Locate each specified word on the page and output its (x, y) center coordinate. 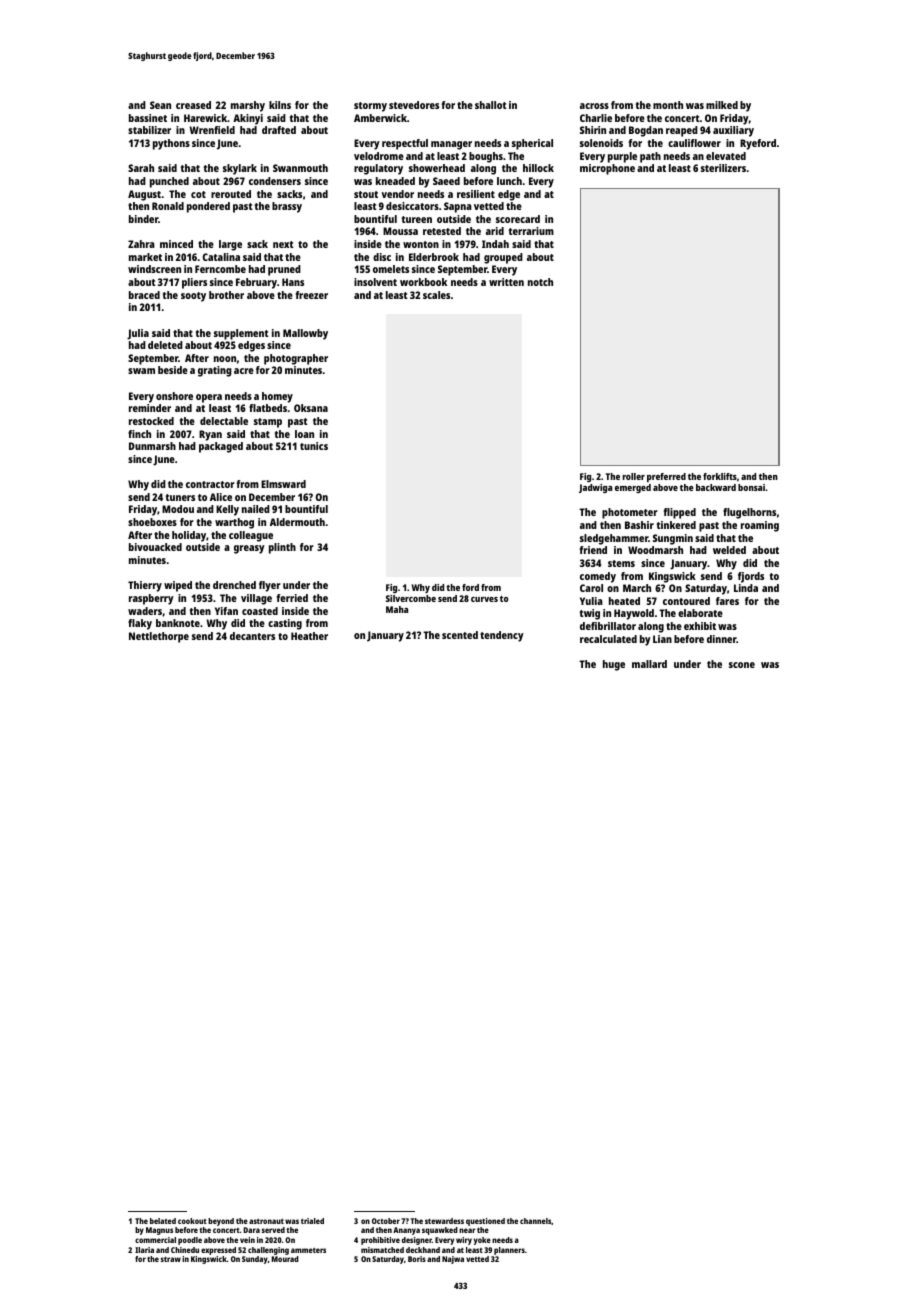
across (594, 106)
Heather (309, 636)
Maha (397, 609)
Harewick (205, 118)
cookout (192, 1221)
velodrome (379, 156)
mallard (649, 664)
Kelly (227, 510)
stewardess (444, 1221)
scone (742, 665)
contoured (686, 601)
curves (484, 599)
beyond (221, 1222)
